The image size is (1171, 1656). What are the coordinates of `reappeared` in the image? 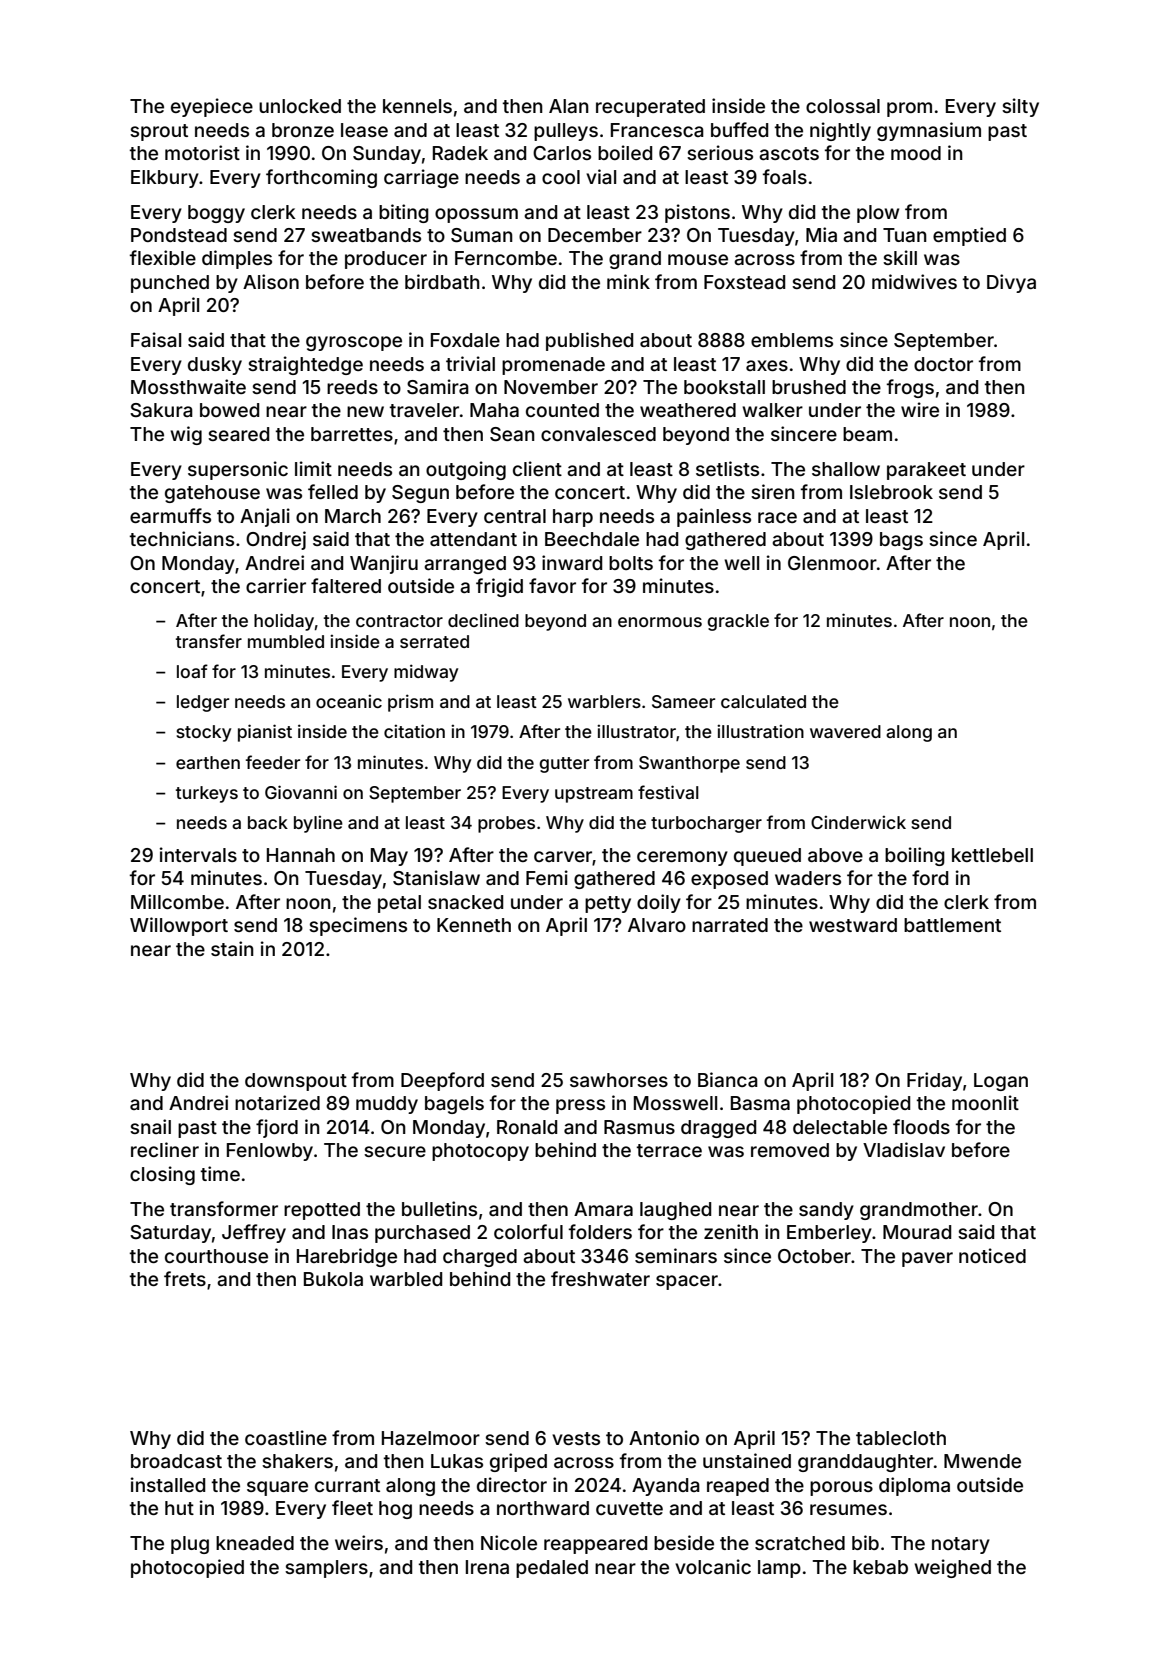 It's located at (595, 1545).
